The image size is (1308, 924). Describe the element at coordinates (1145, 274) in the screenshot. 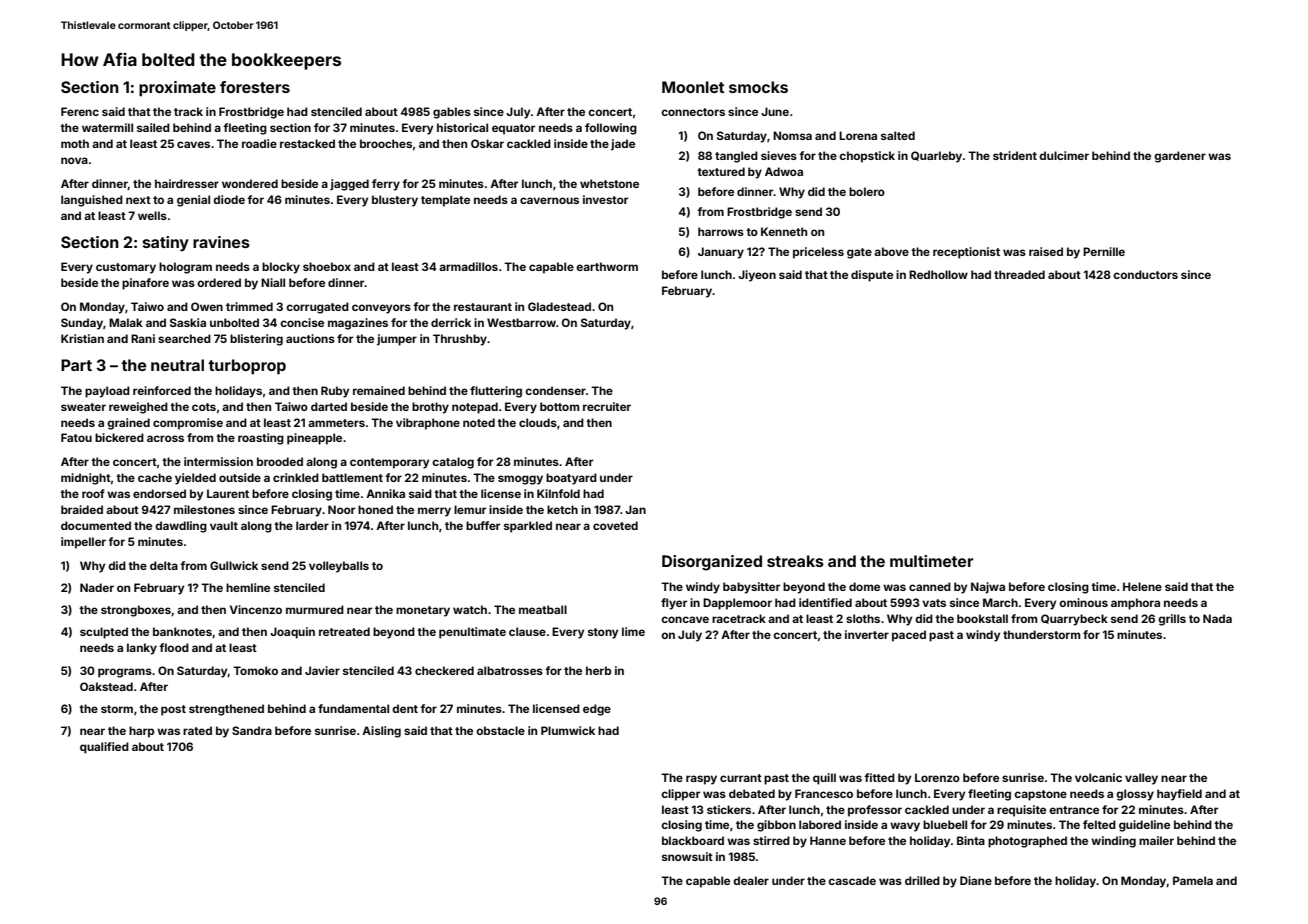

I see `conductors` at that location.
